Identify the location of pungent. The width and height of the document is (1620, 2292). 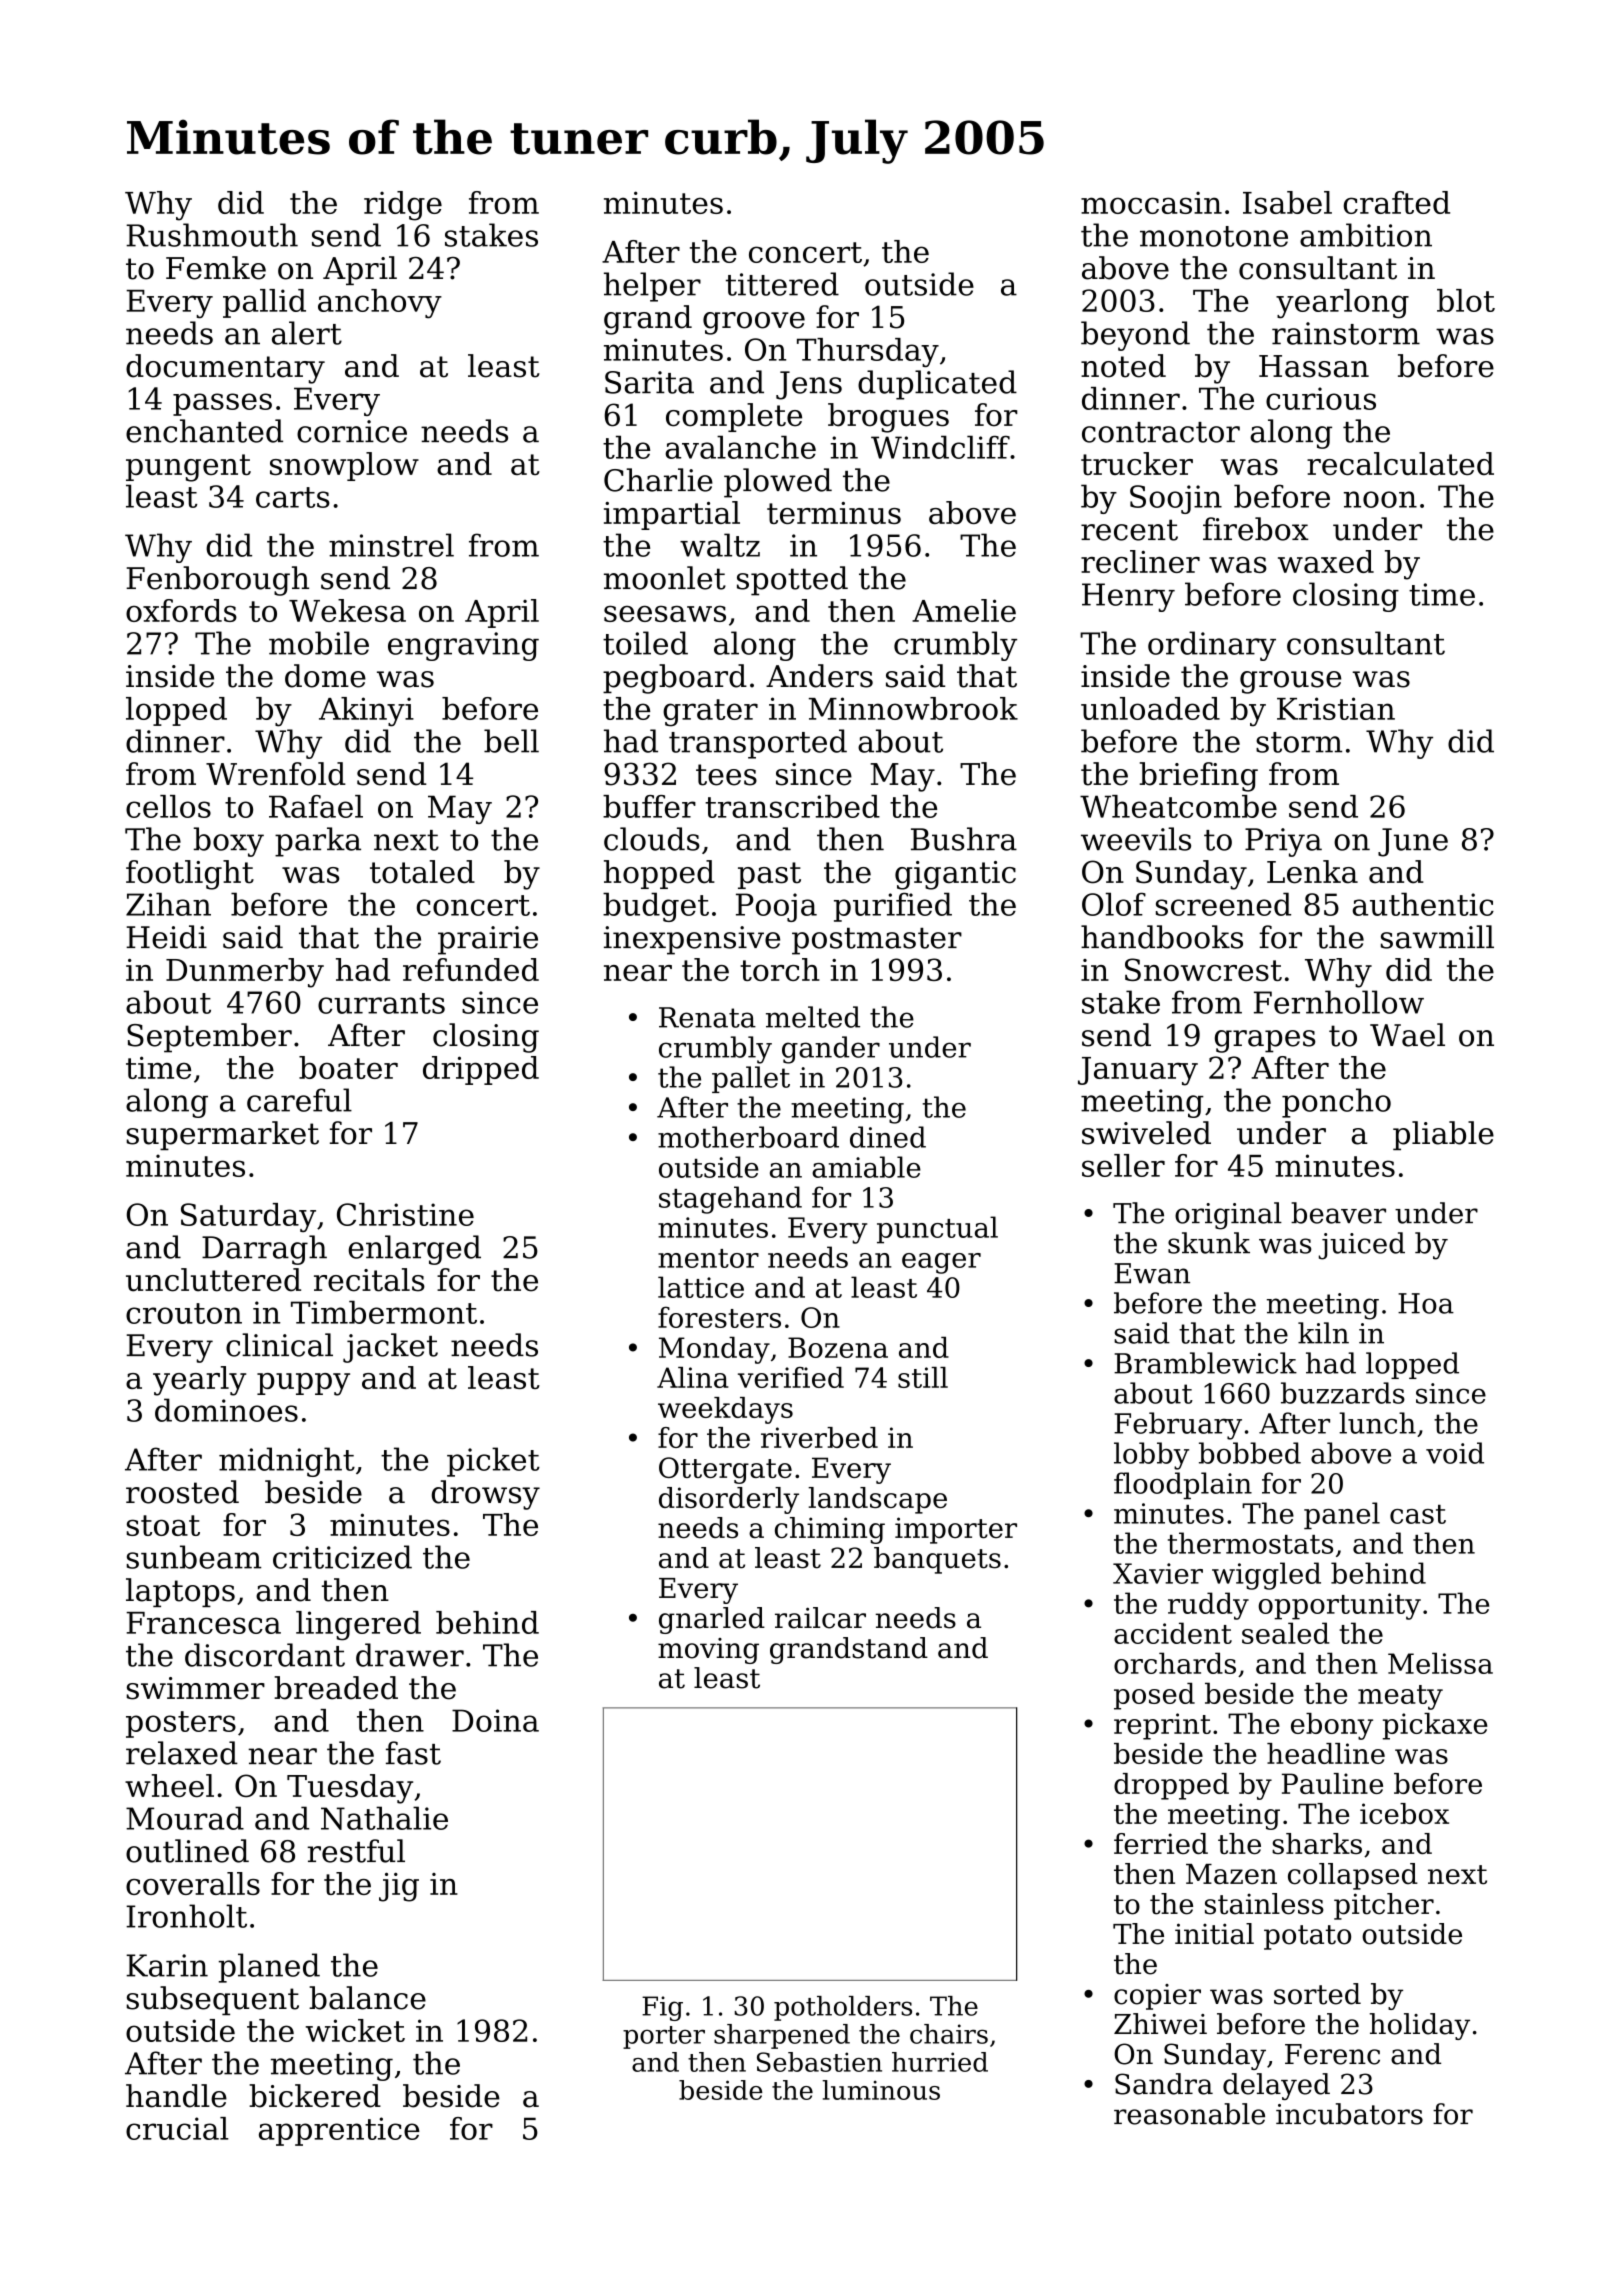
(188, 468).
